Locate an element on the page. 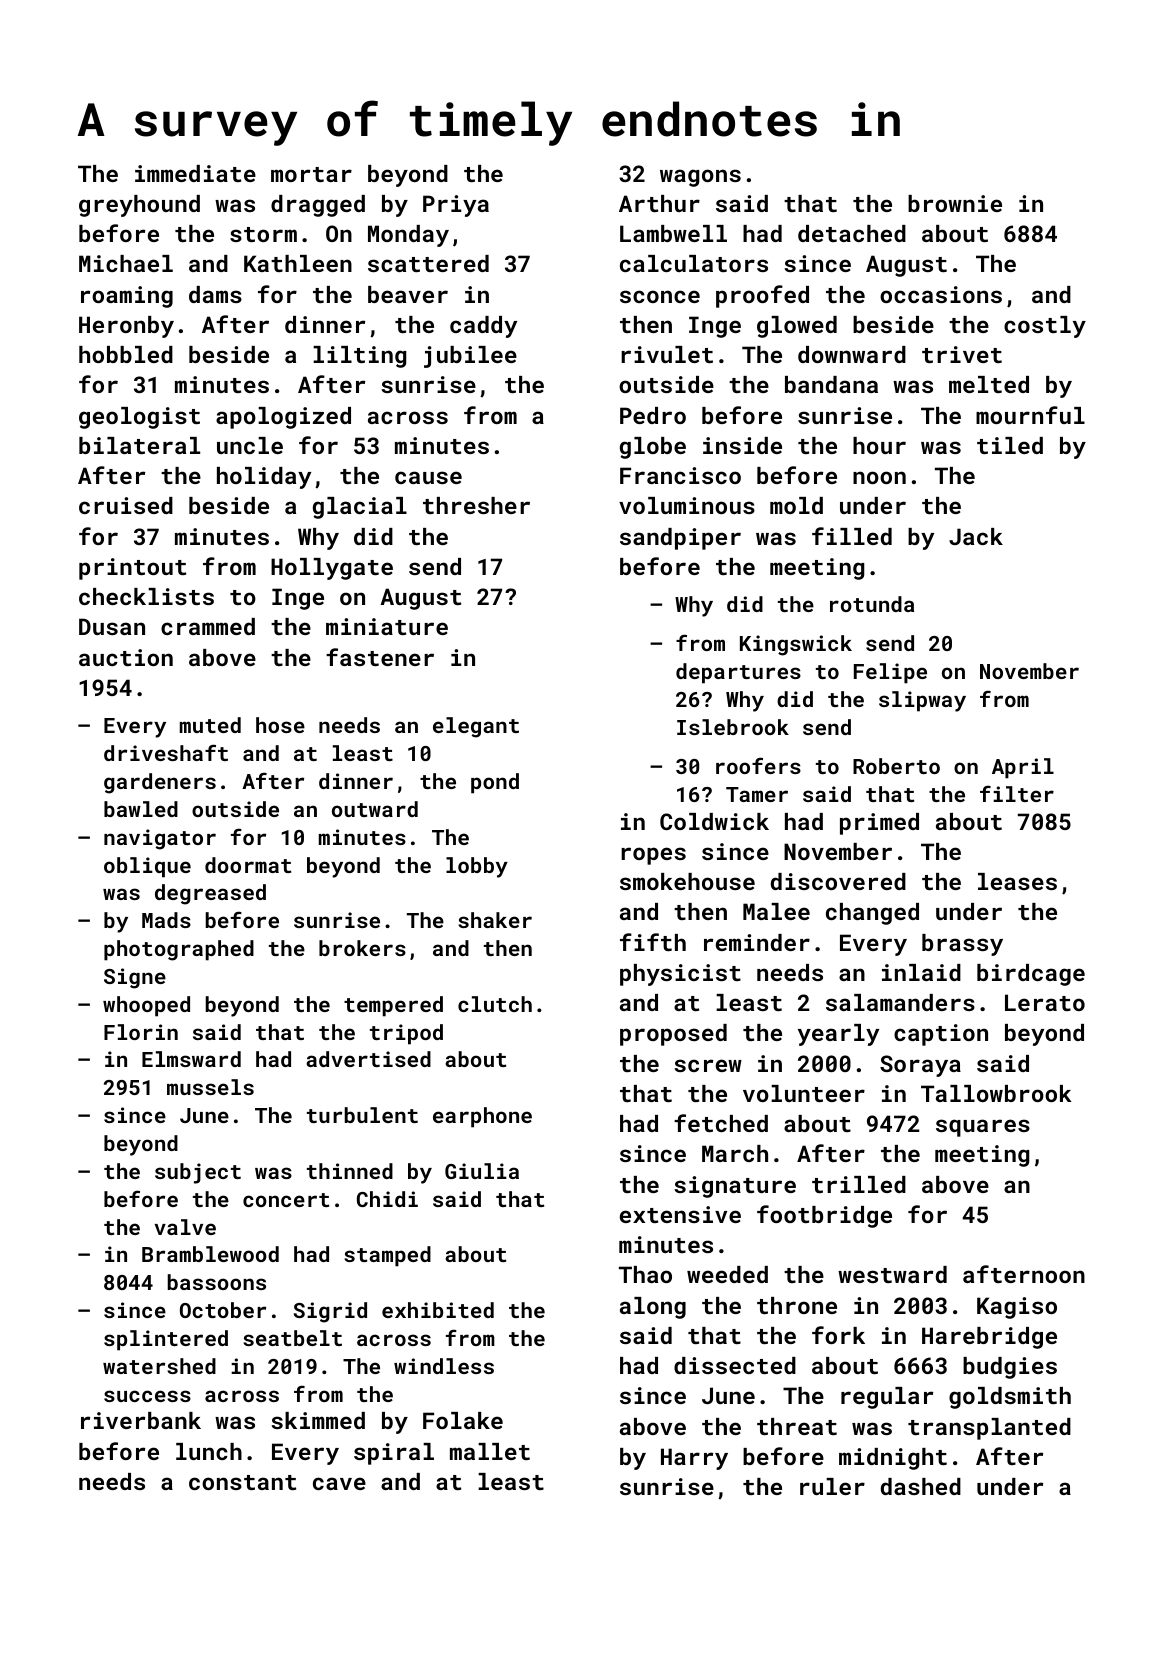 This image has width=1165, height=1654. checklists is located at coordinates (146, 596).
